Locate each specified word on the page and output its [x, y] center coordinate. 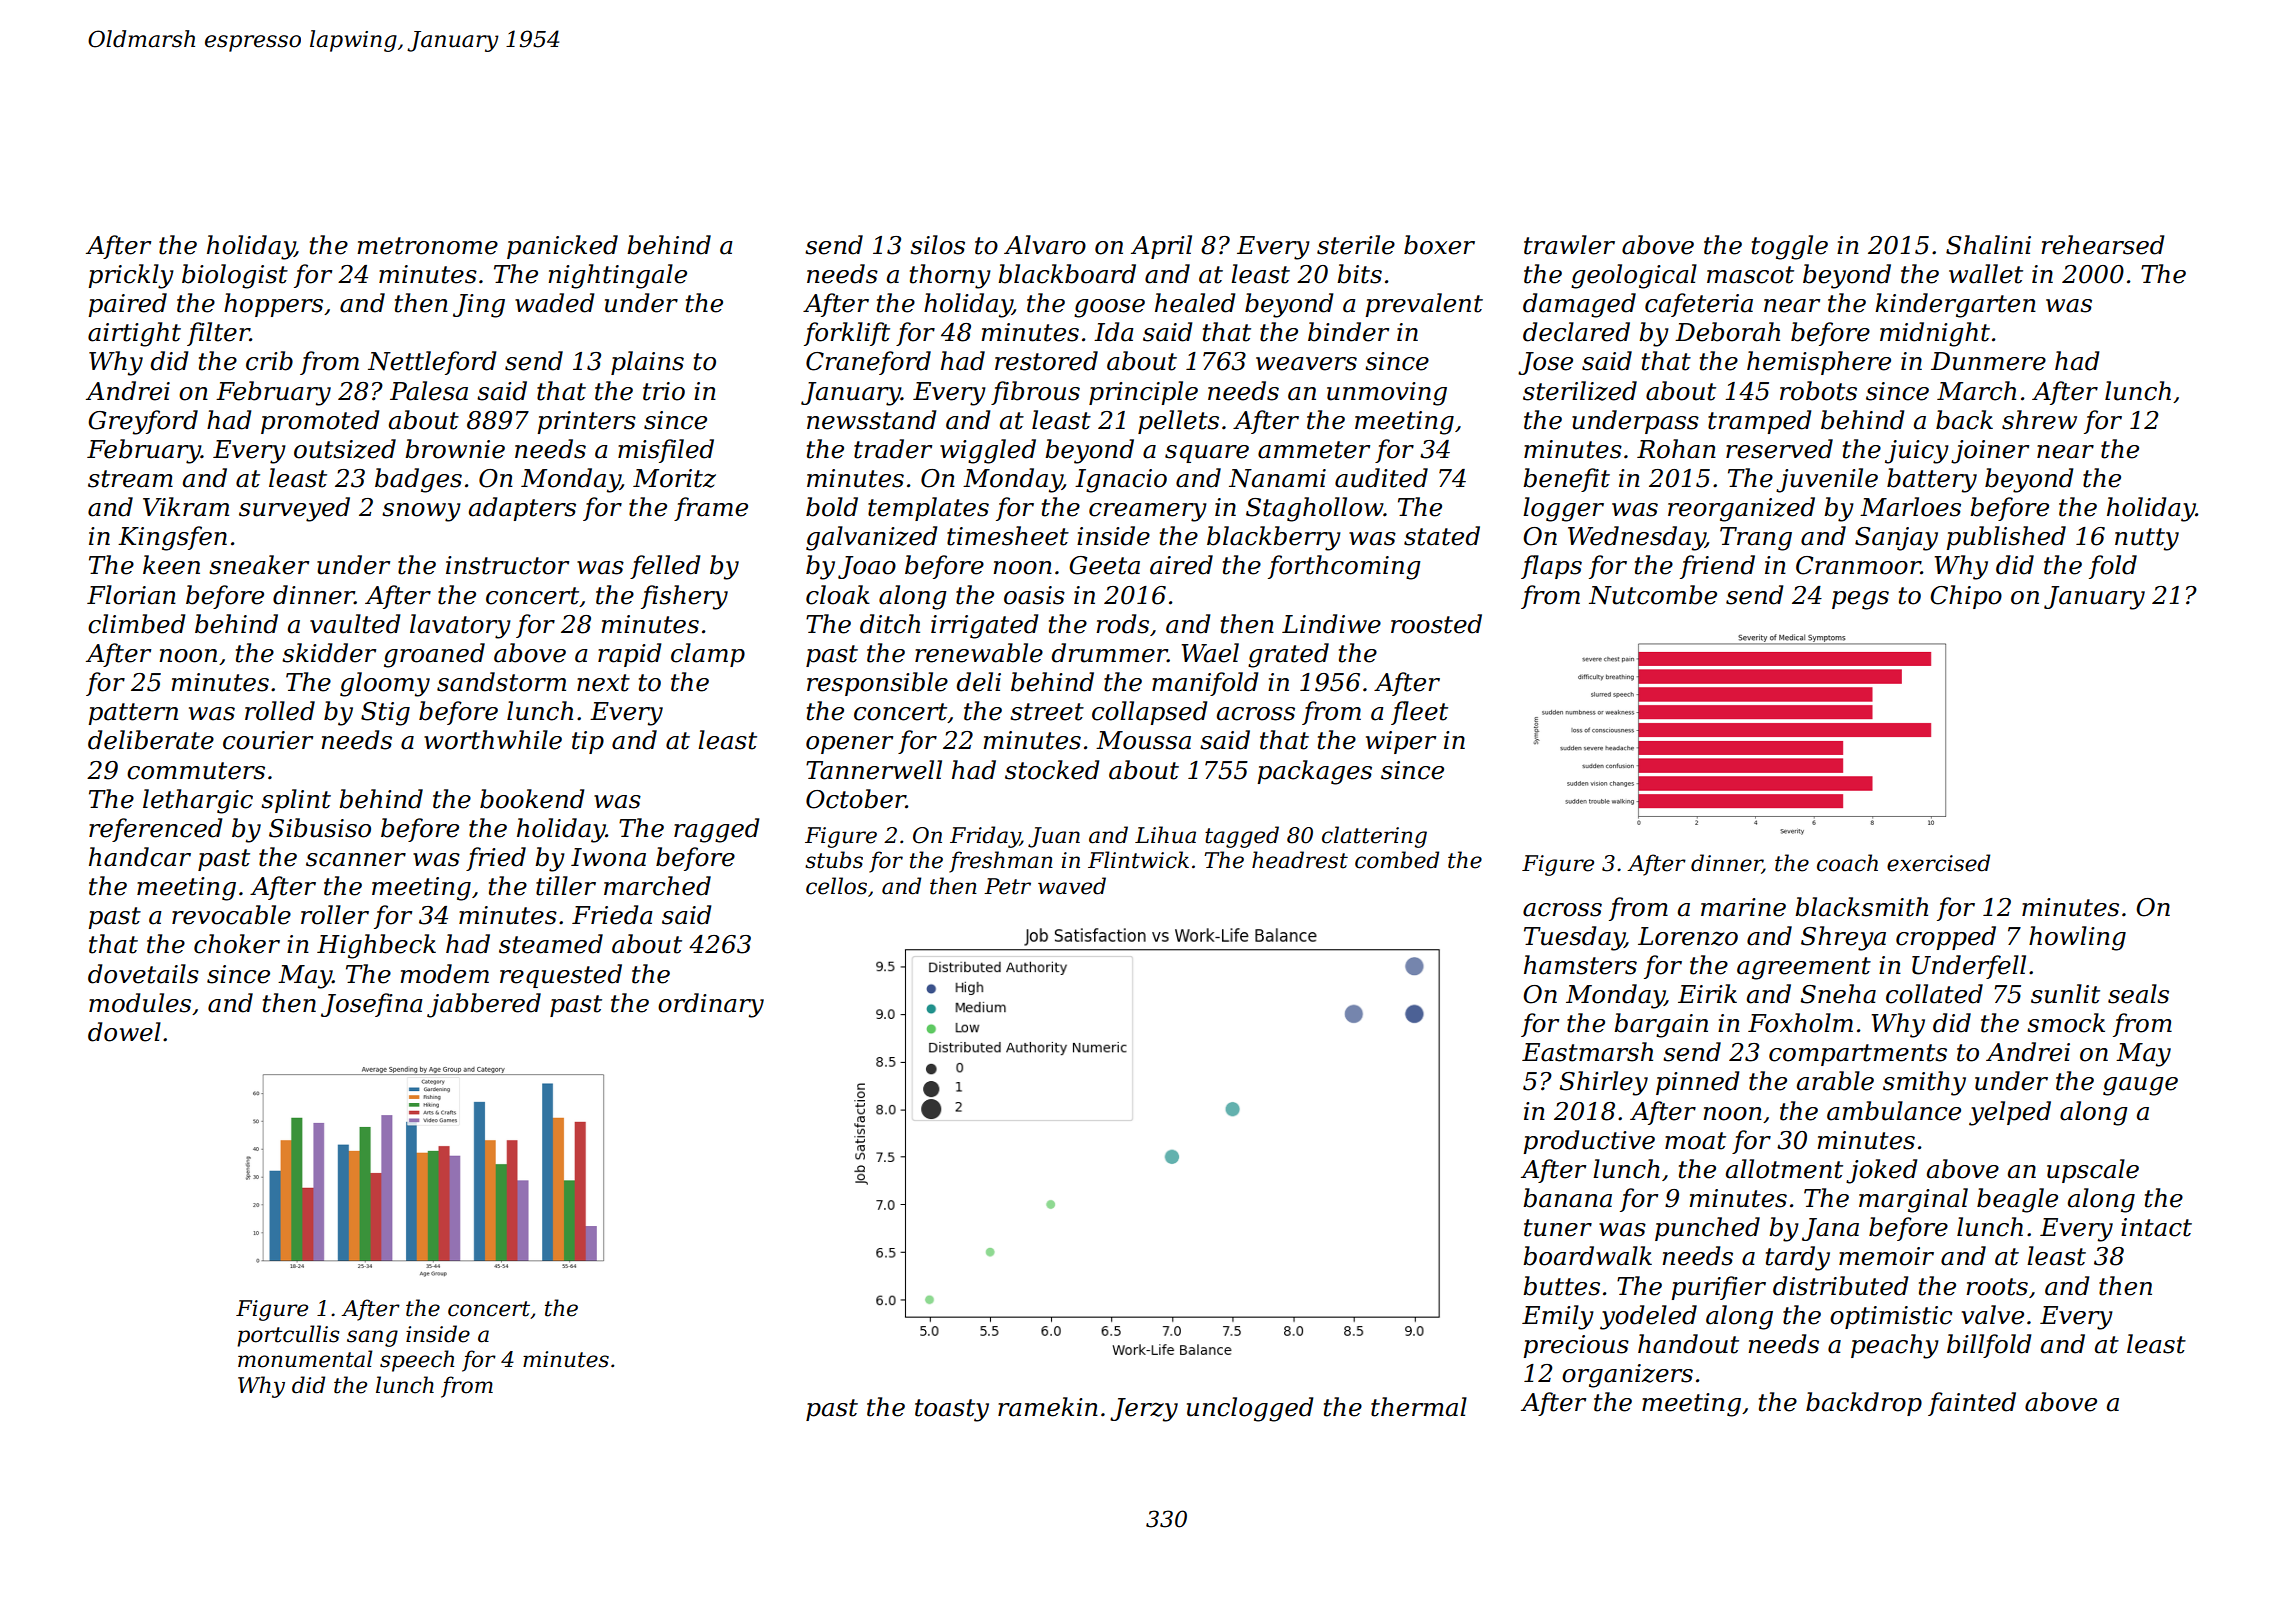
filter [218, 334]
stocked [1052, 770]
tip [588, 742]
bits [1359, 274]
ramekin [1048, 1407]
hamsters [1580, 965]
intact [2156, 1227]
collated [1934, 994]
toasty [952, 1410]
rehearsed [2102, 245]
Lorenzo [1688, 936]
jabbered [484, 1005]
